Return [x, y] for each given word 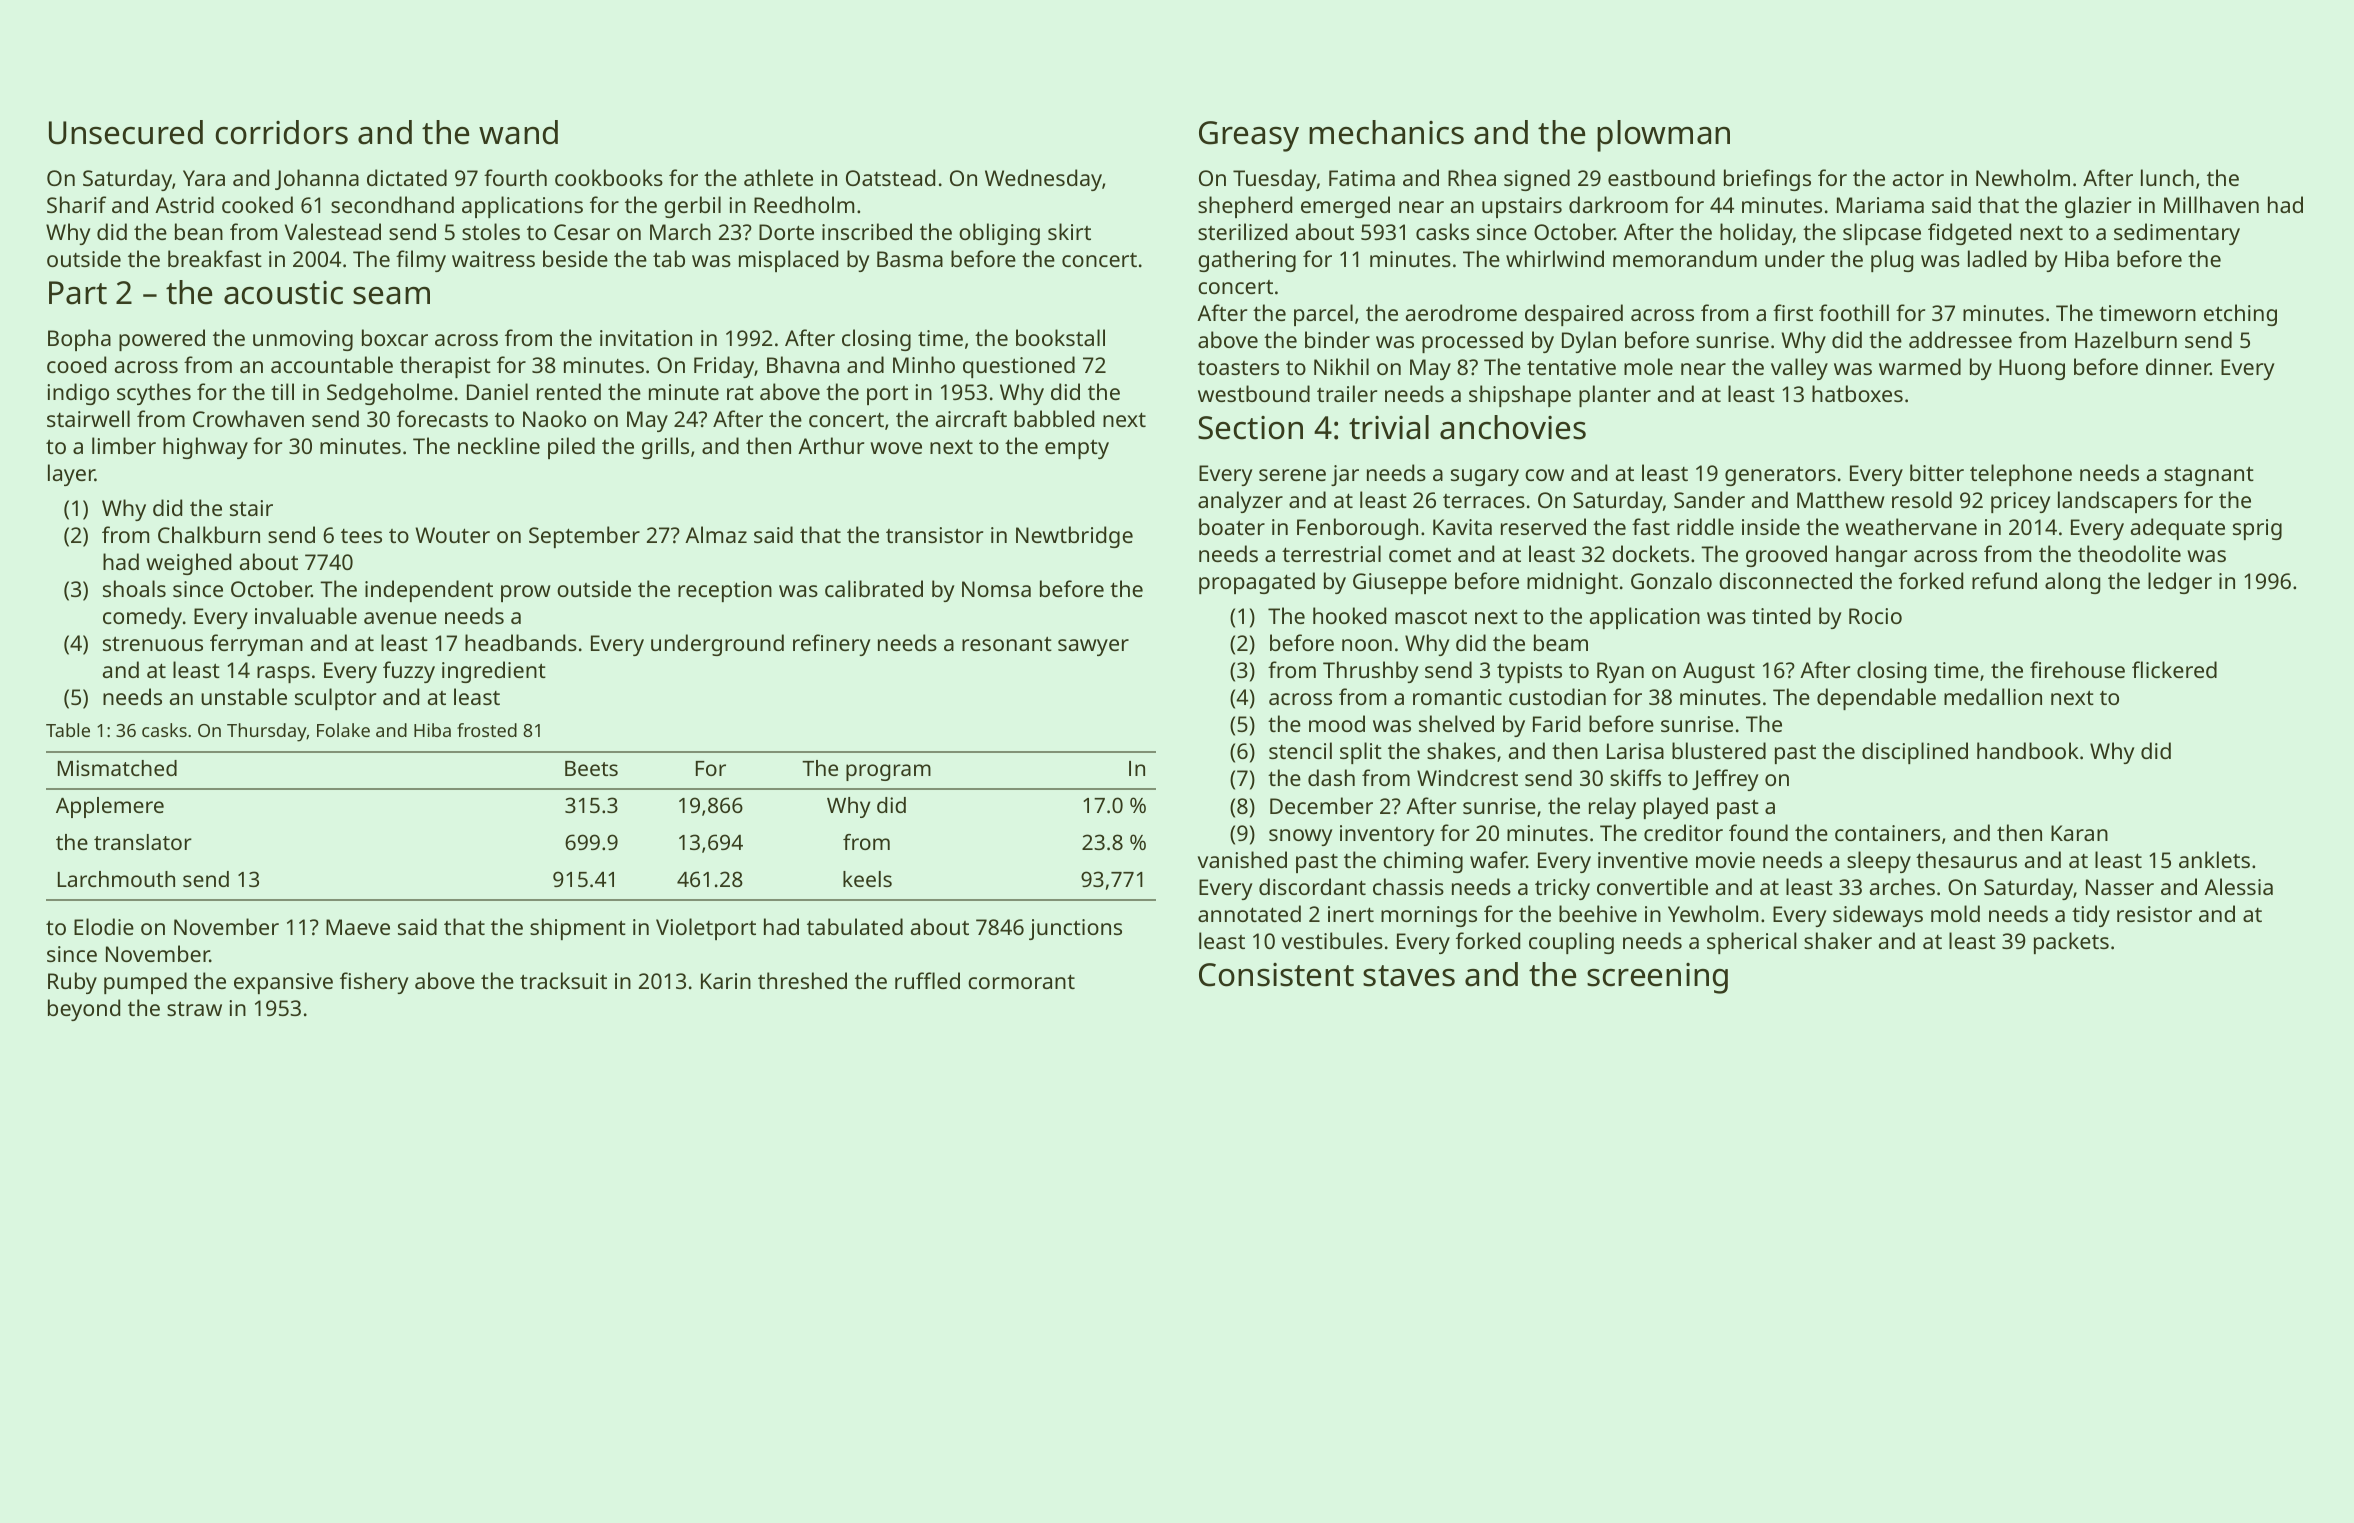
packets [2071, 943]
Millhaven [2211, 204]
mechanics [1386, 132]
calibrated [874, 588]
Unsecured [126, 132]
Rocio [1875, 616]
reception [725, 591]
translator [143, 842]
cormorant [1021, 981]
